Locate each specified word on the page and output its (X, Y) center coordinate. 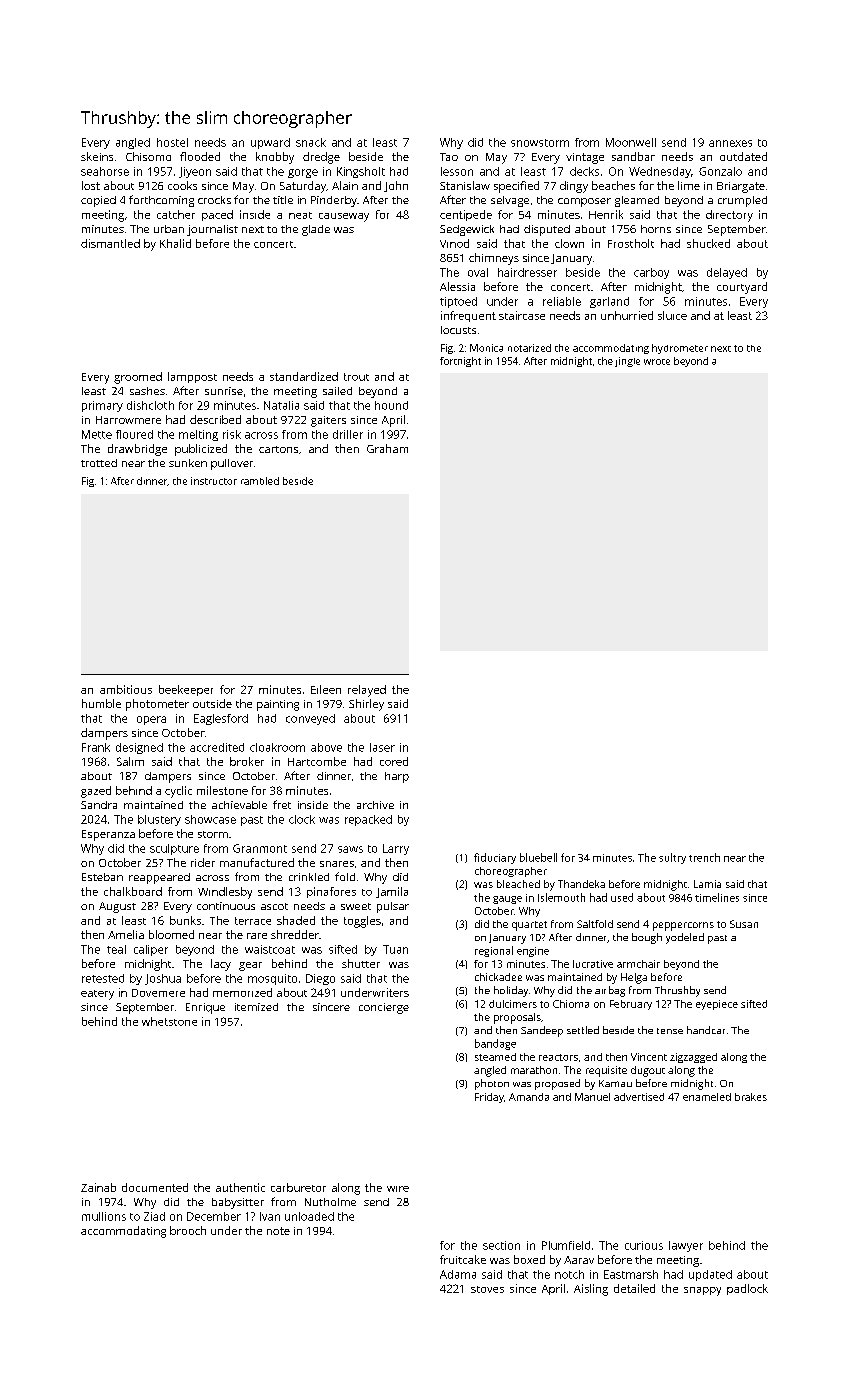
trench (704, 857)
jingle (627, 362)
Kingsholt (361, 172)
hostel (172, 142)
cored (394, 761)
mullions (104, 1216)
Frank (96, 747)
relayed (367, 691)
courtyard (742, 288)
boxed (529, 1259)
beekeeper (186, 690)
